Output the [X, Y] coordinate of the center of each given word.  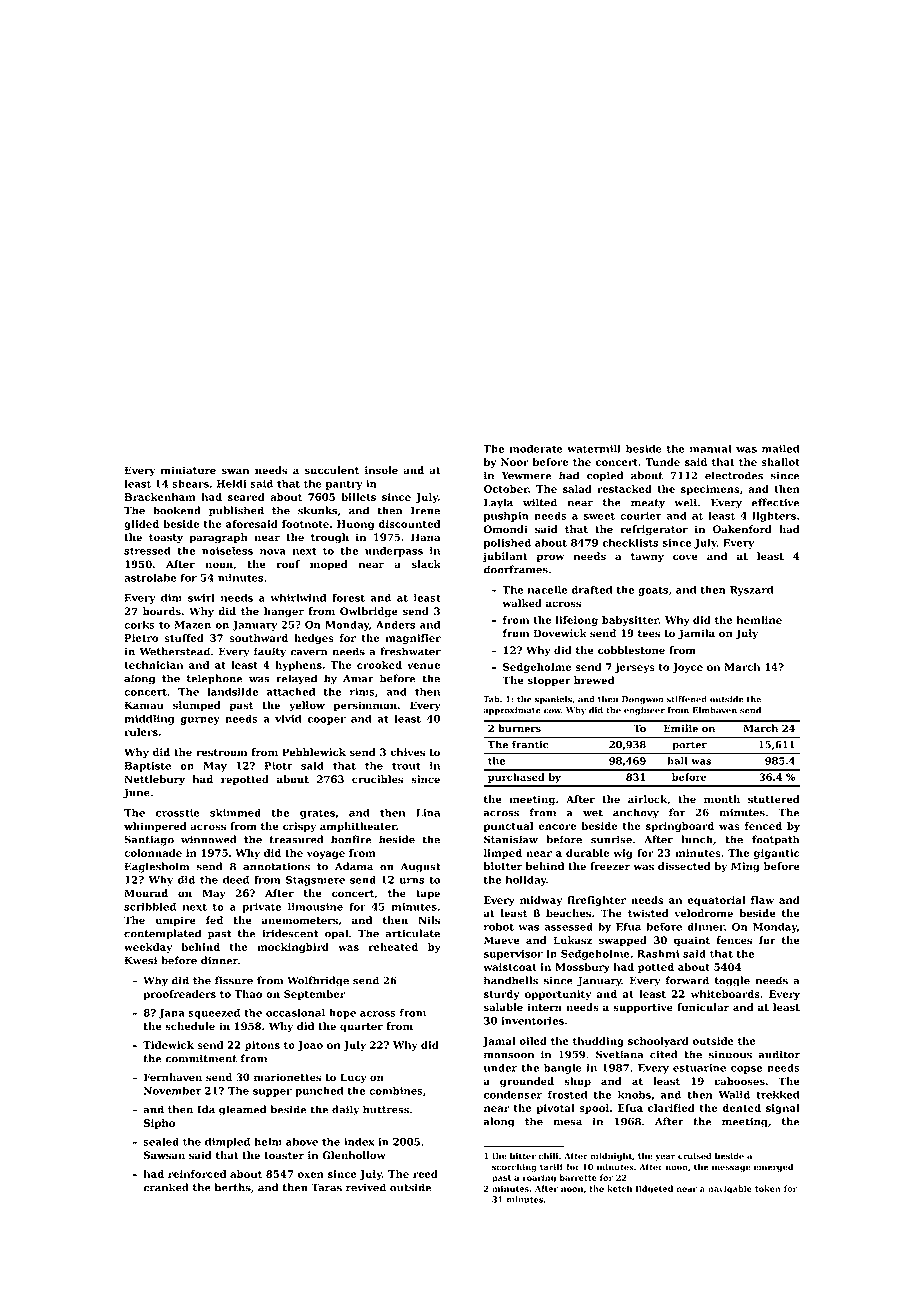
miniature [188, 470]
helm [268, 1141]
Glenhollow [354, 1155]
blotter [503, 866]
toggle [732, 981]
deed [236, 879]
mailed [781, 448]
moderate [536, 448]
